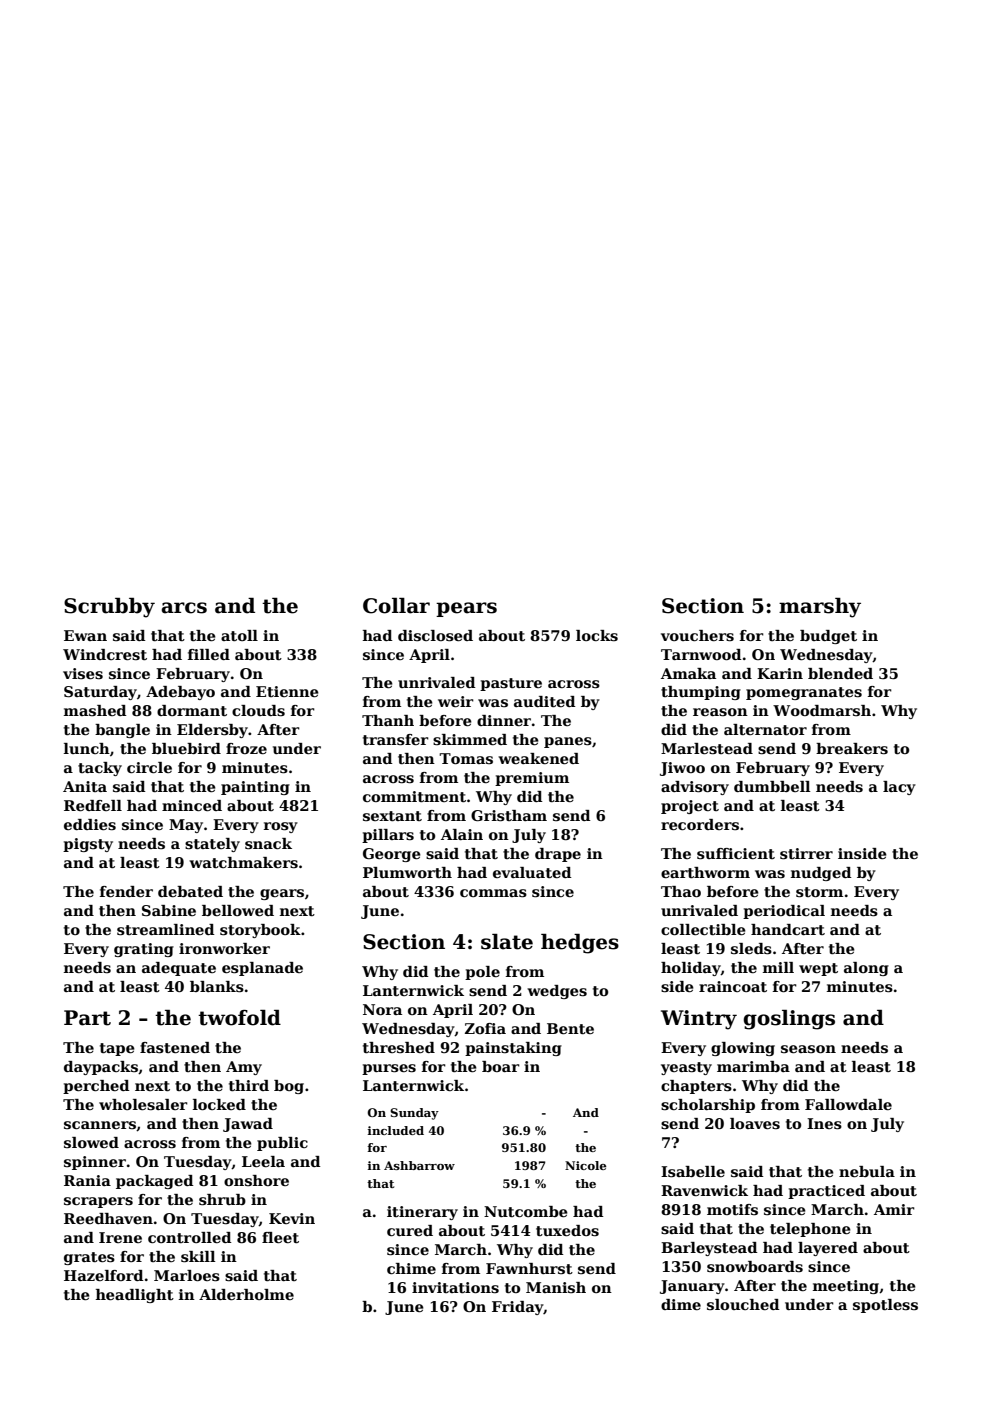 The height and width of the page is (1424, 983). I want to click on Hazelford, so click(104, 1275).
